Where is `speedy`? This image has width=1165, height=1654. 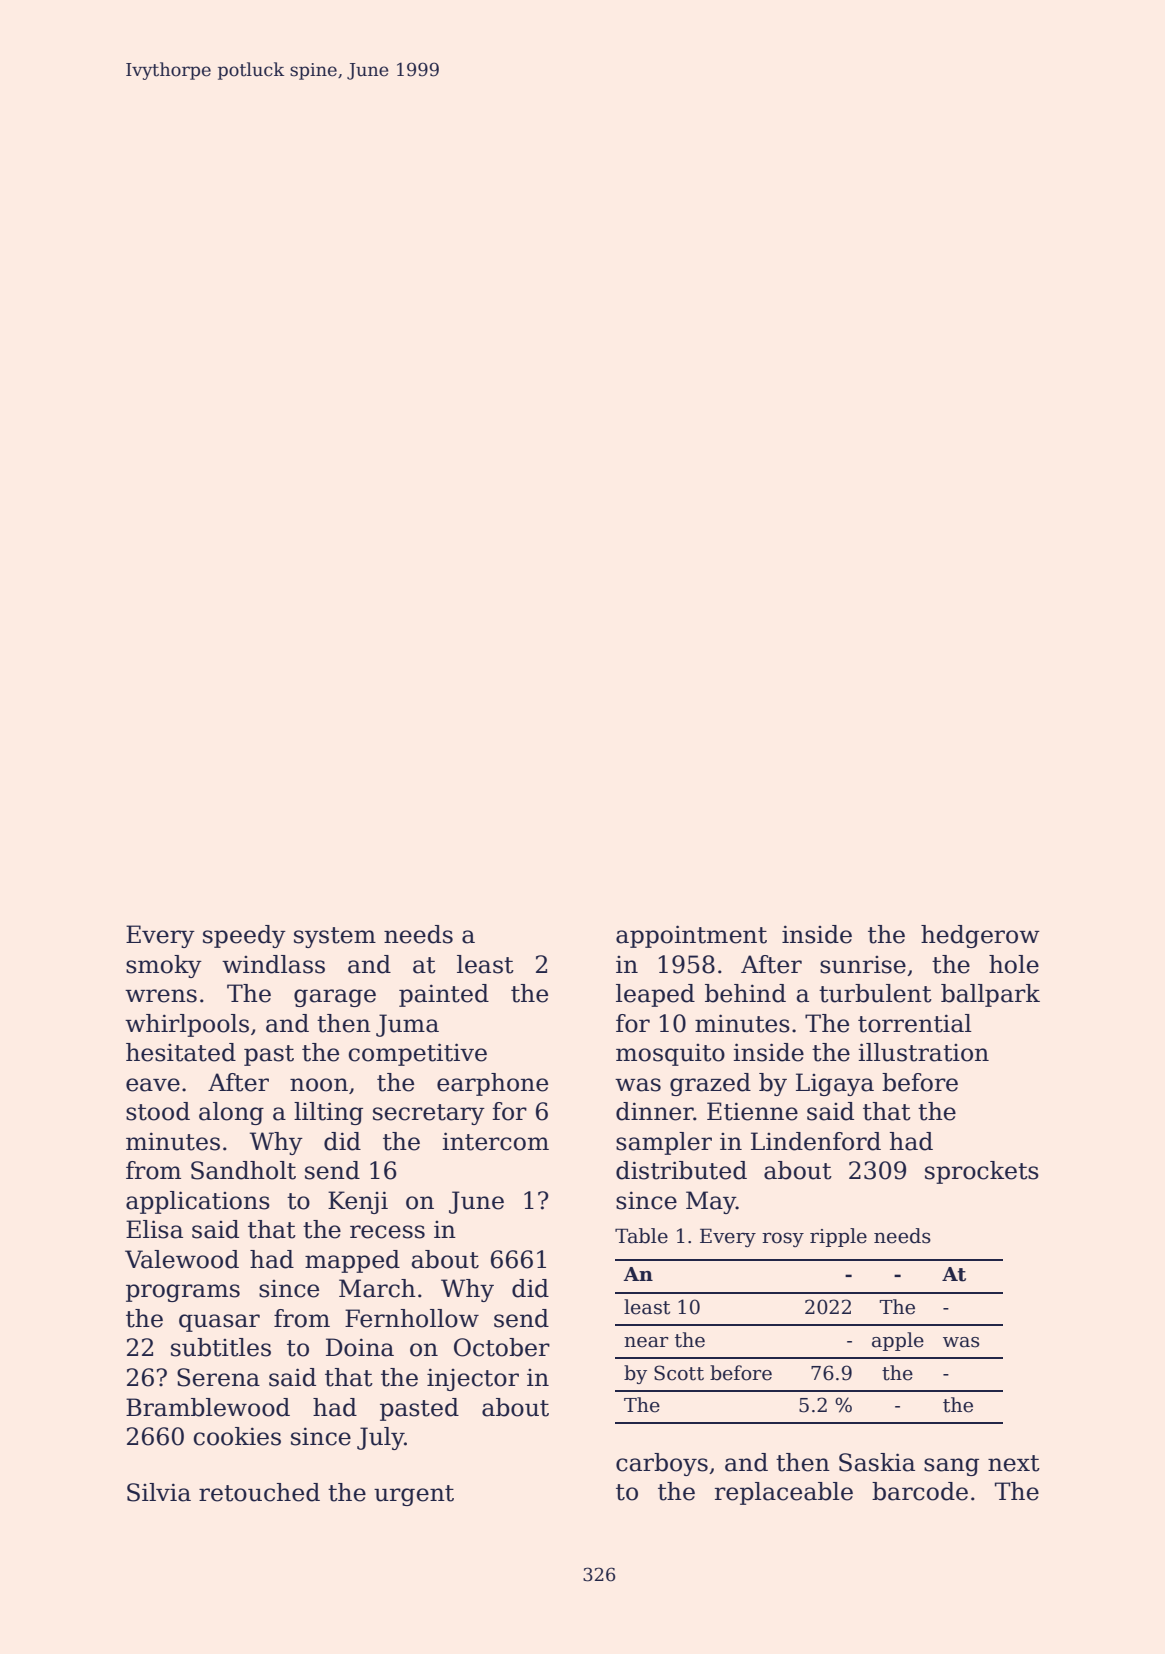
speedy is located at coordinates (244, 936).
